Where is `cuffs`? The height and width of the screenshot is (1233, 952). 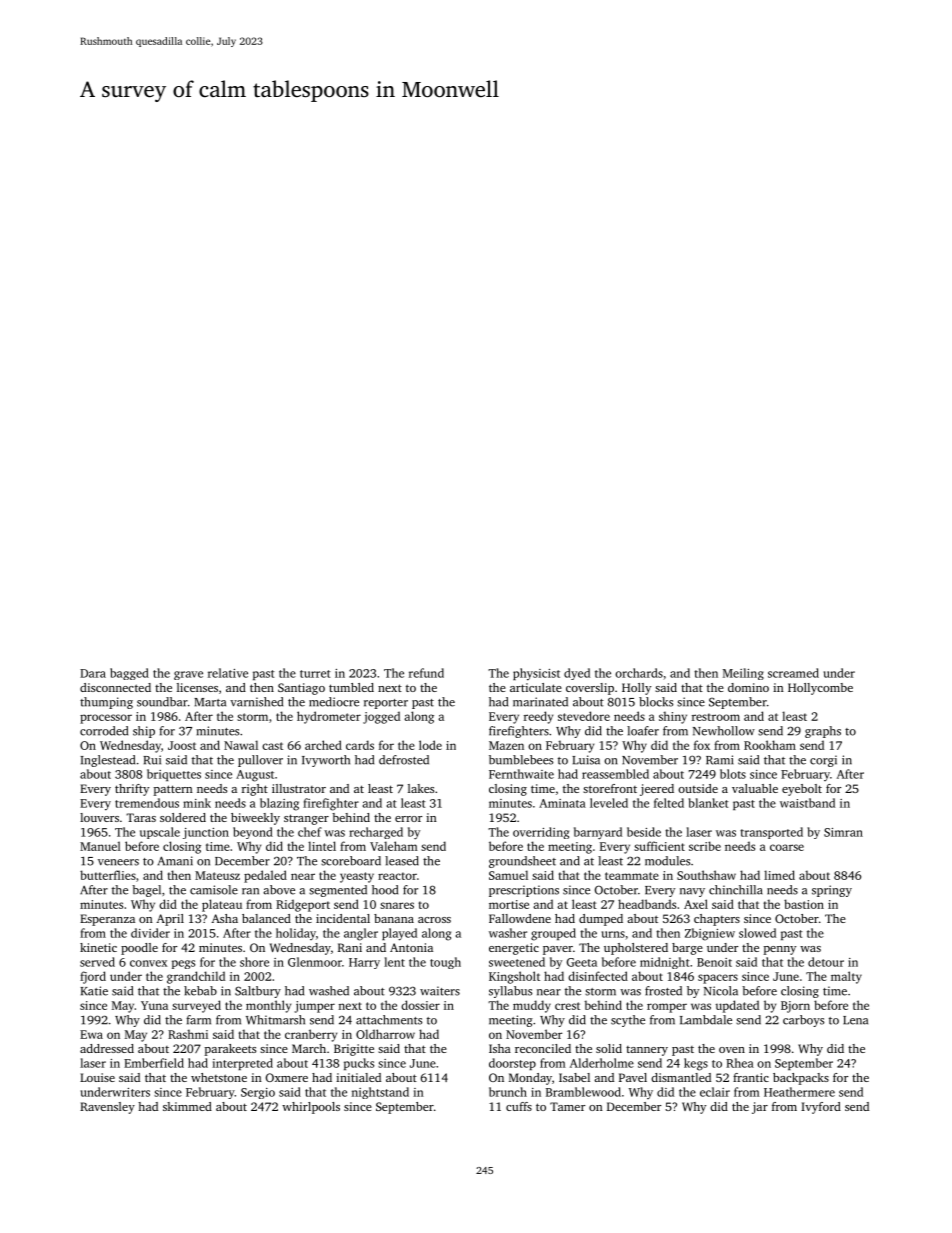
cuffs is located at coordinates (519, 1106).
